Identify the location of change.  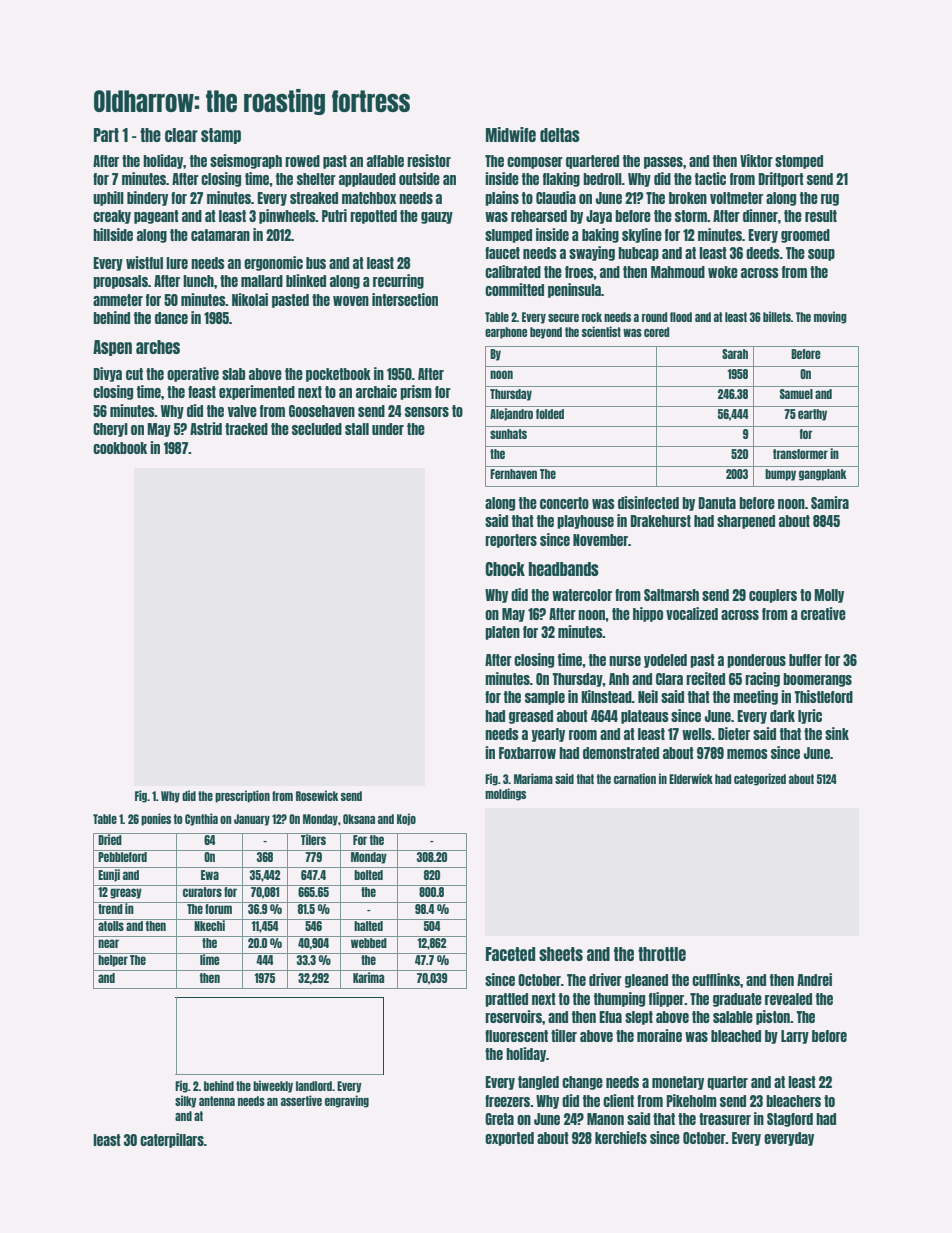
(582, 1083).
